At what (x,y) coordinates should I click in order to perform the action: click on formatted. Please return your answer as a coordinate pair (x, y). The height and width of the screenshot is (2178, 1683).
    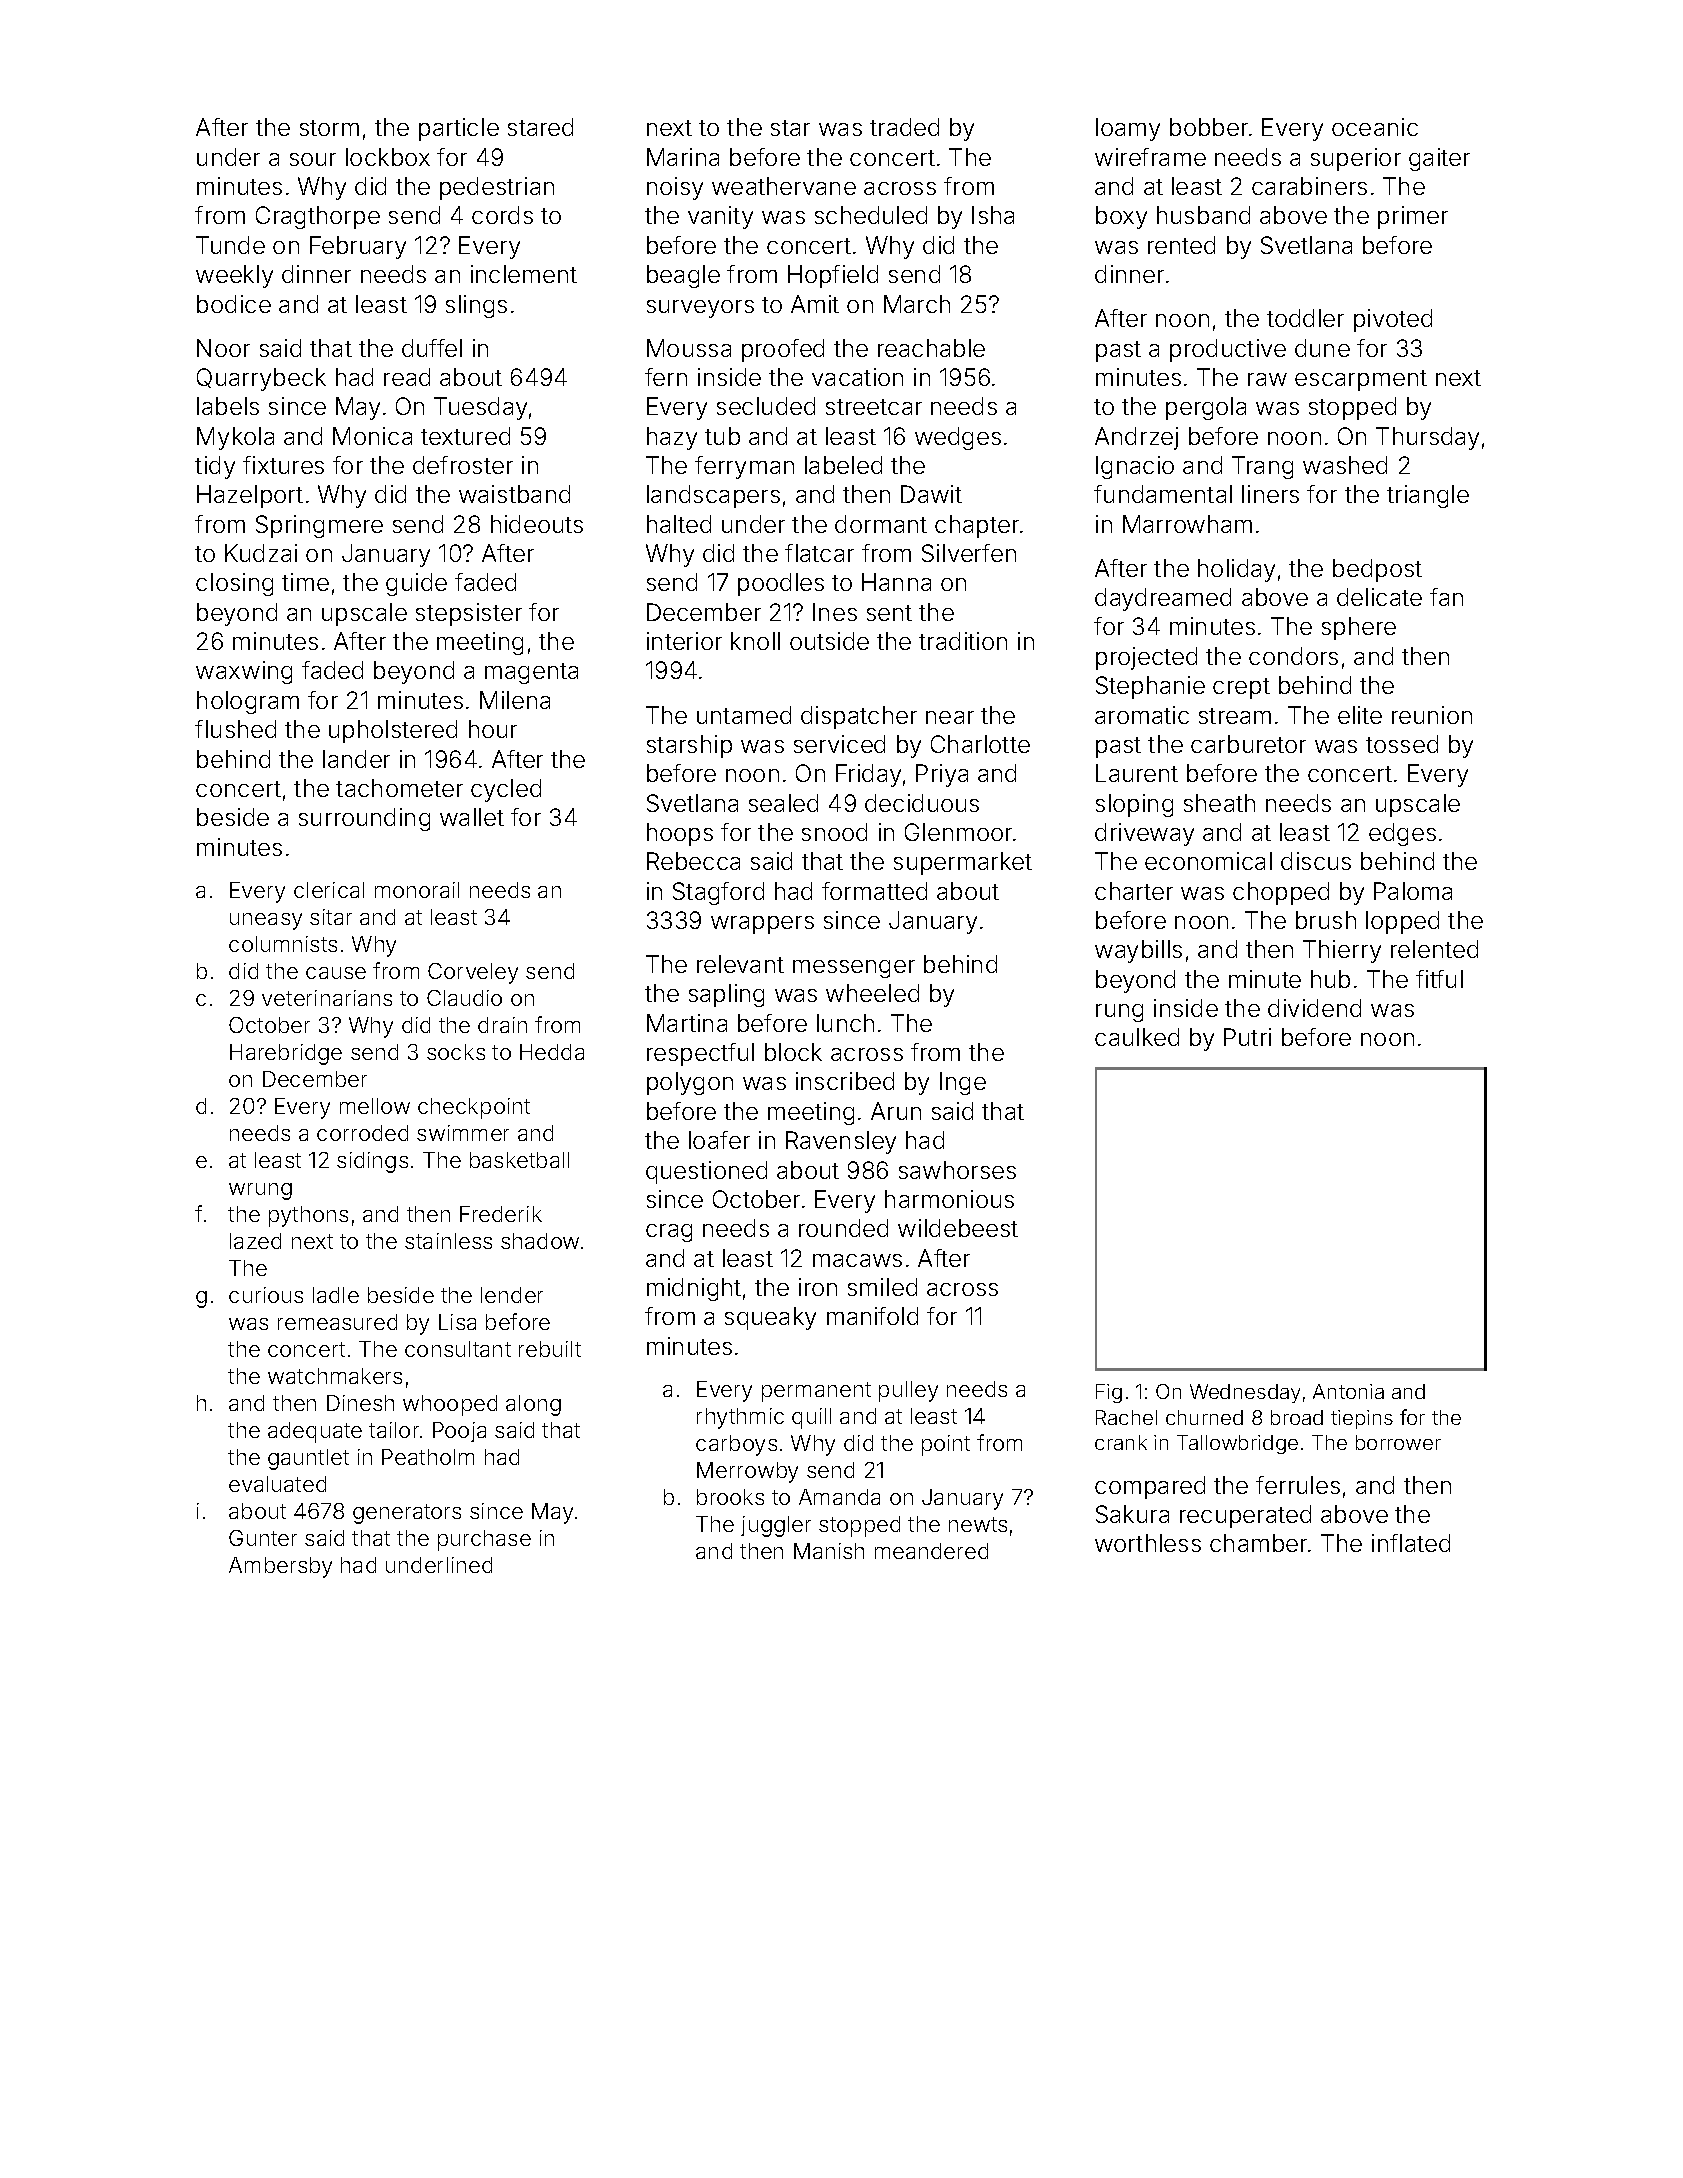
    Looking at the image, I should click on (874, 891).
